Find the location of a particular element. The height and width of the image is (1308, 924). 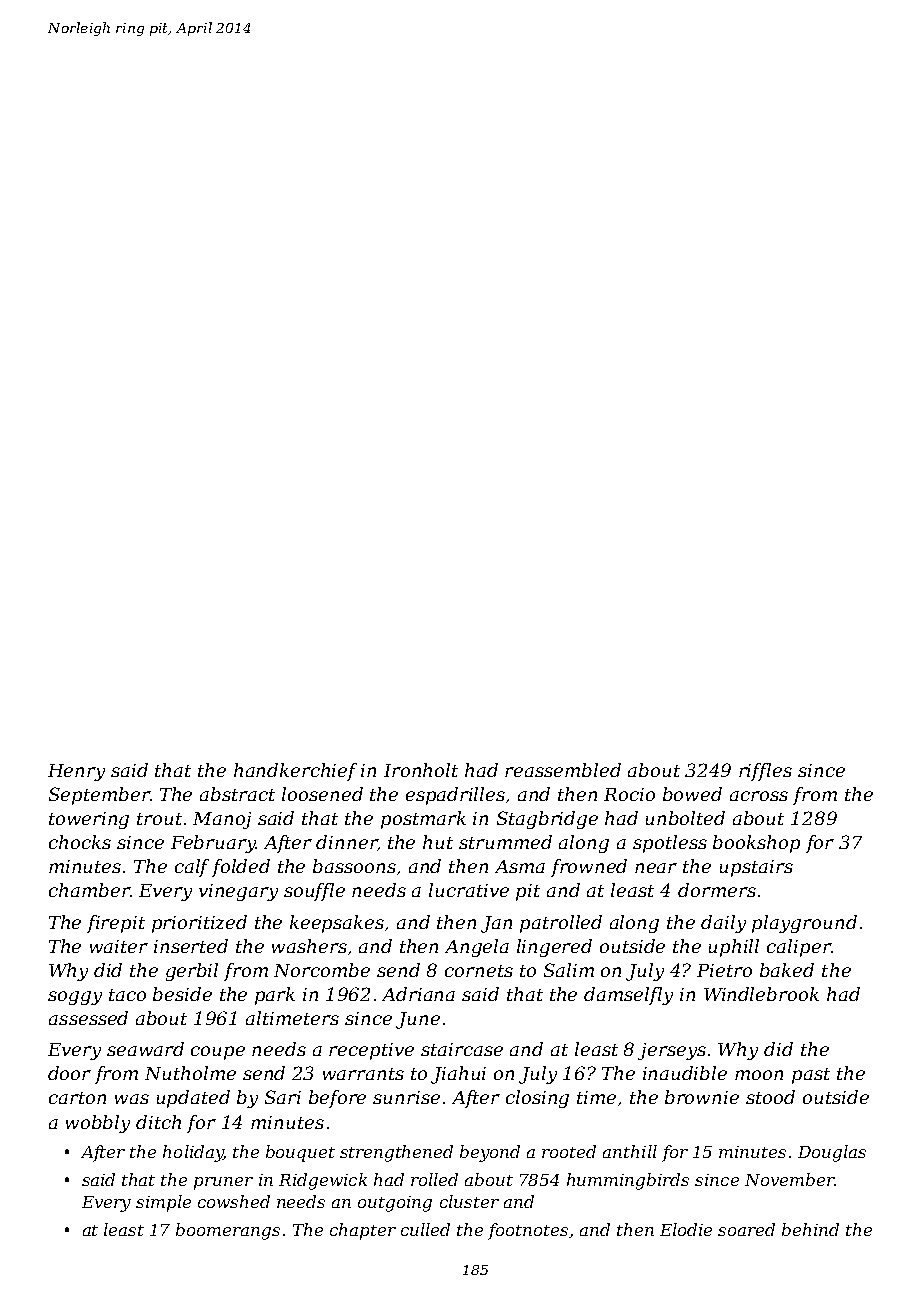

jerseys is located at coordinates (672, 1051).
